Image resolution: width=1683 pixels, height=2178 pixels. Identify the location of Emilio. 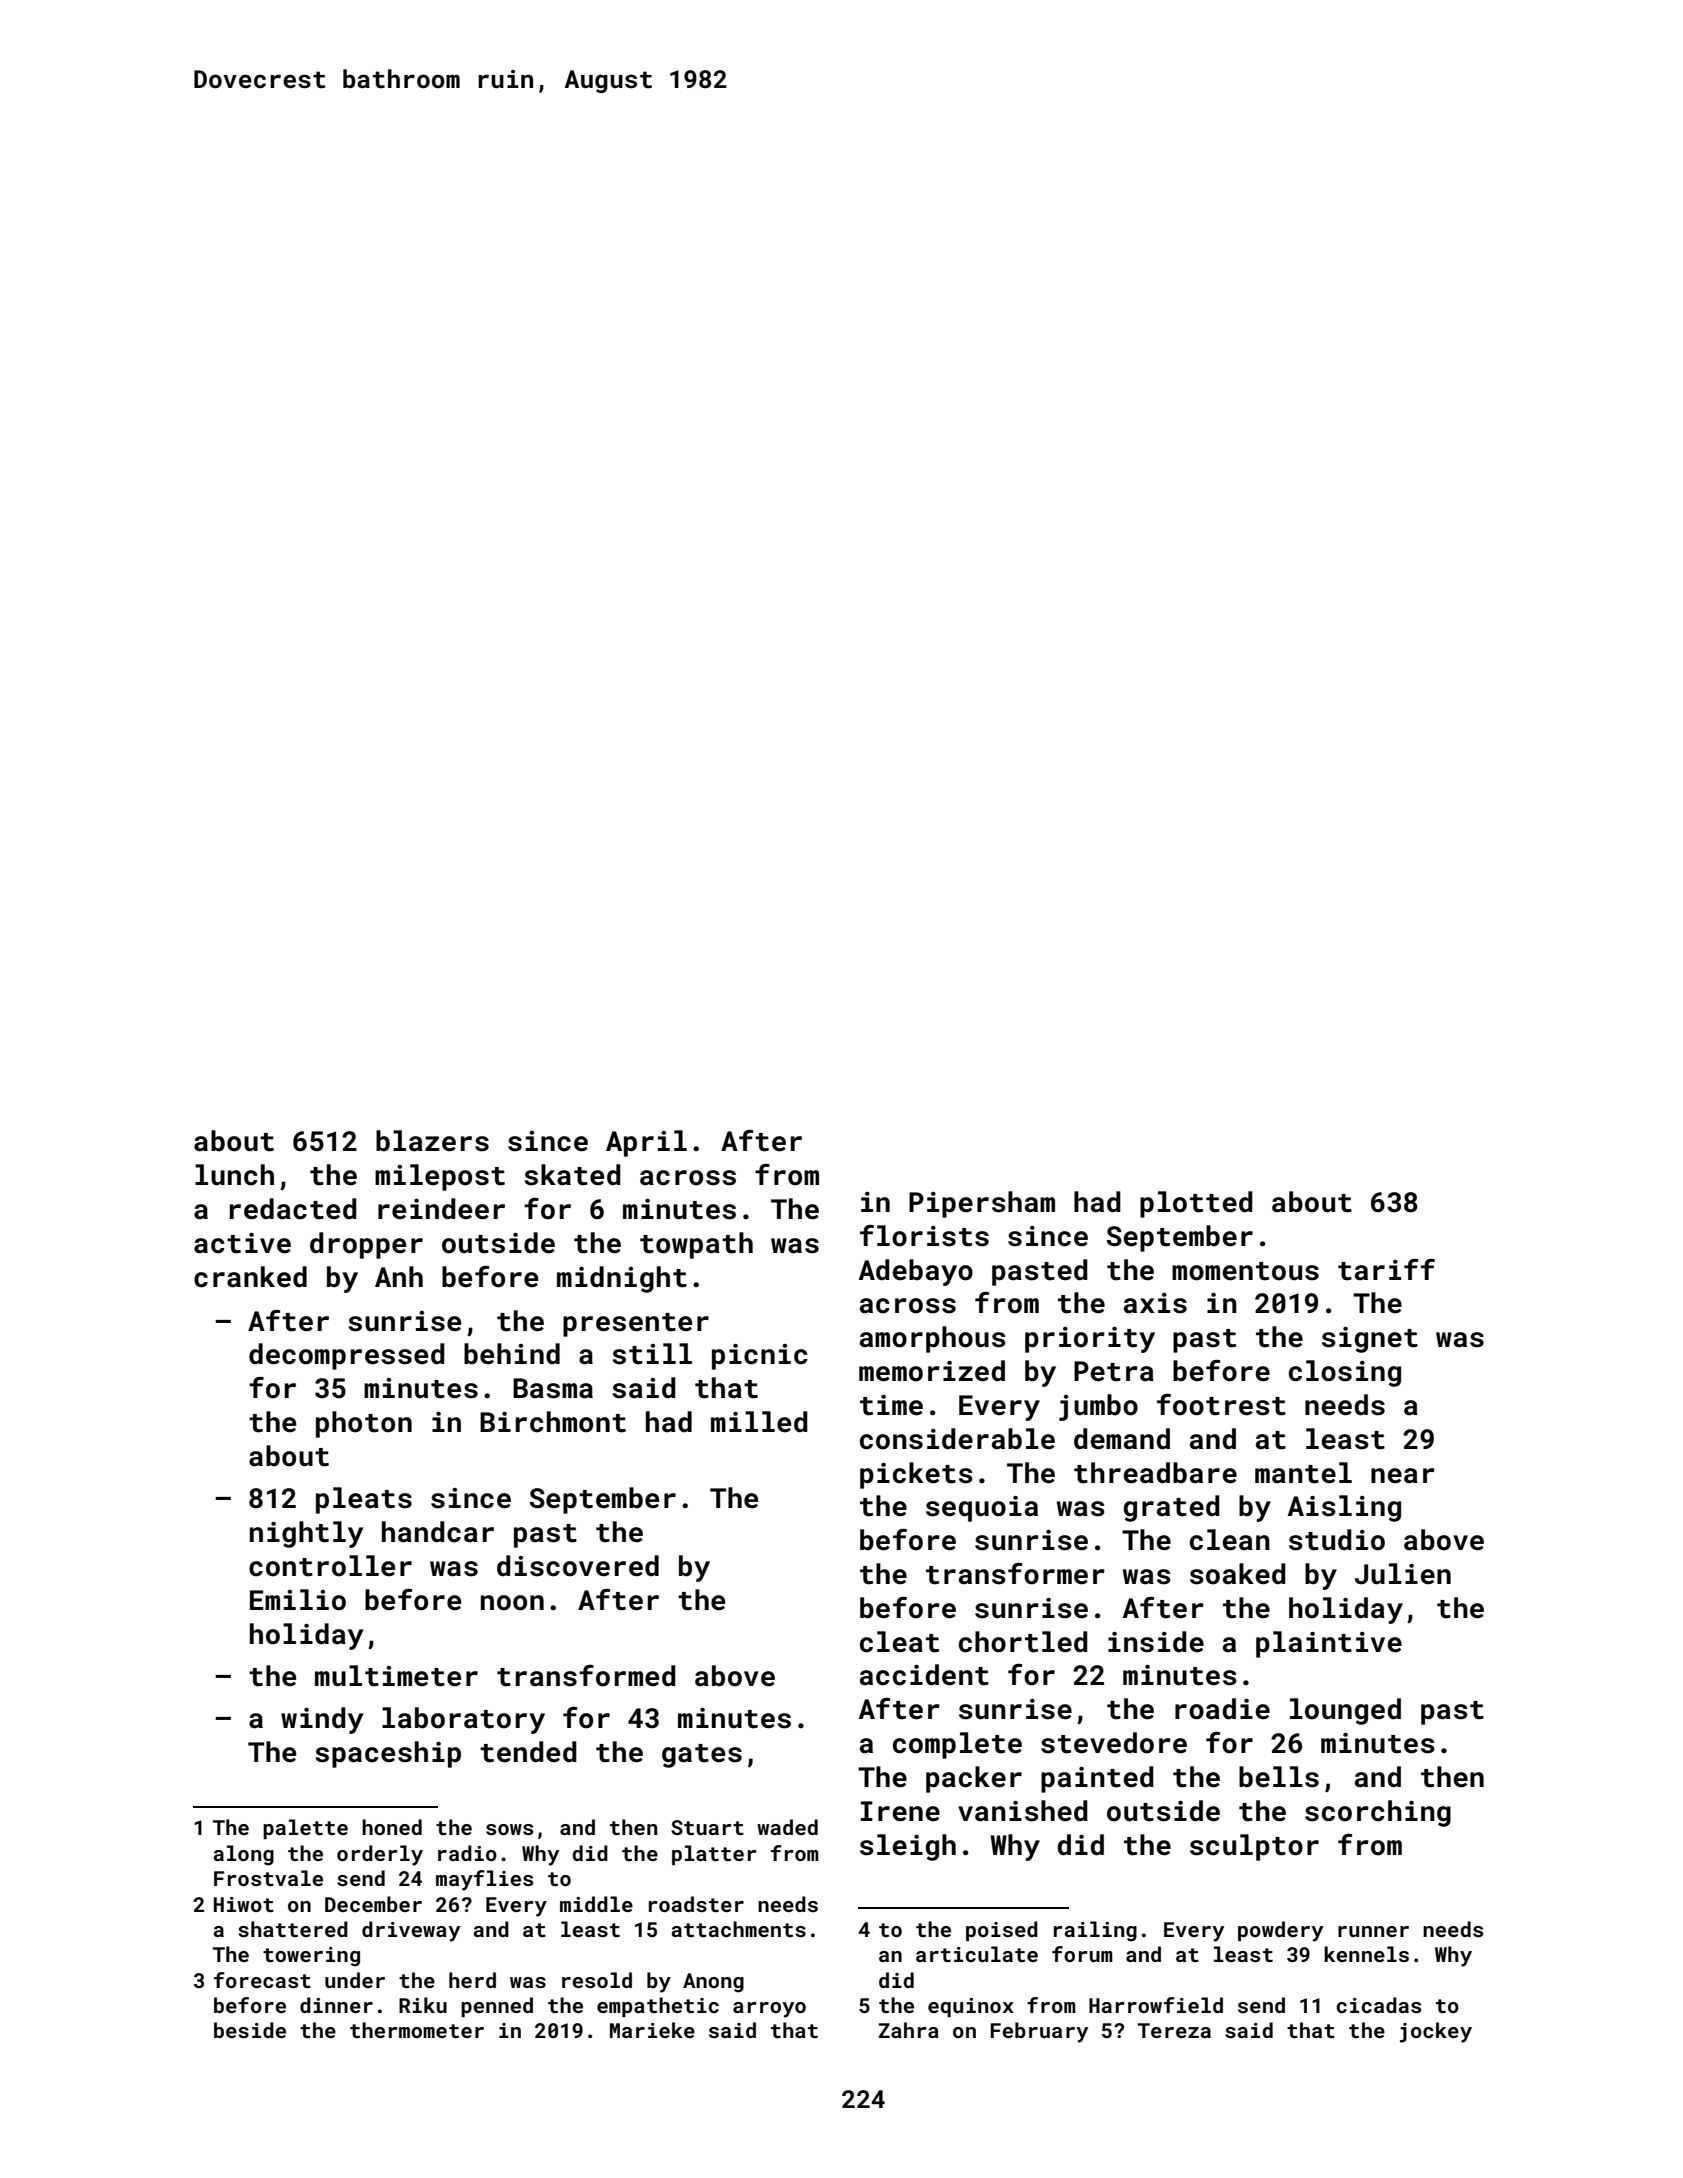
(298, 1600).
